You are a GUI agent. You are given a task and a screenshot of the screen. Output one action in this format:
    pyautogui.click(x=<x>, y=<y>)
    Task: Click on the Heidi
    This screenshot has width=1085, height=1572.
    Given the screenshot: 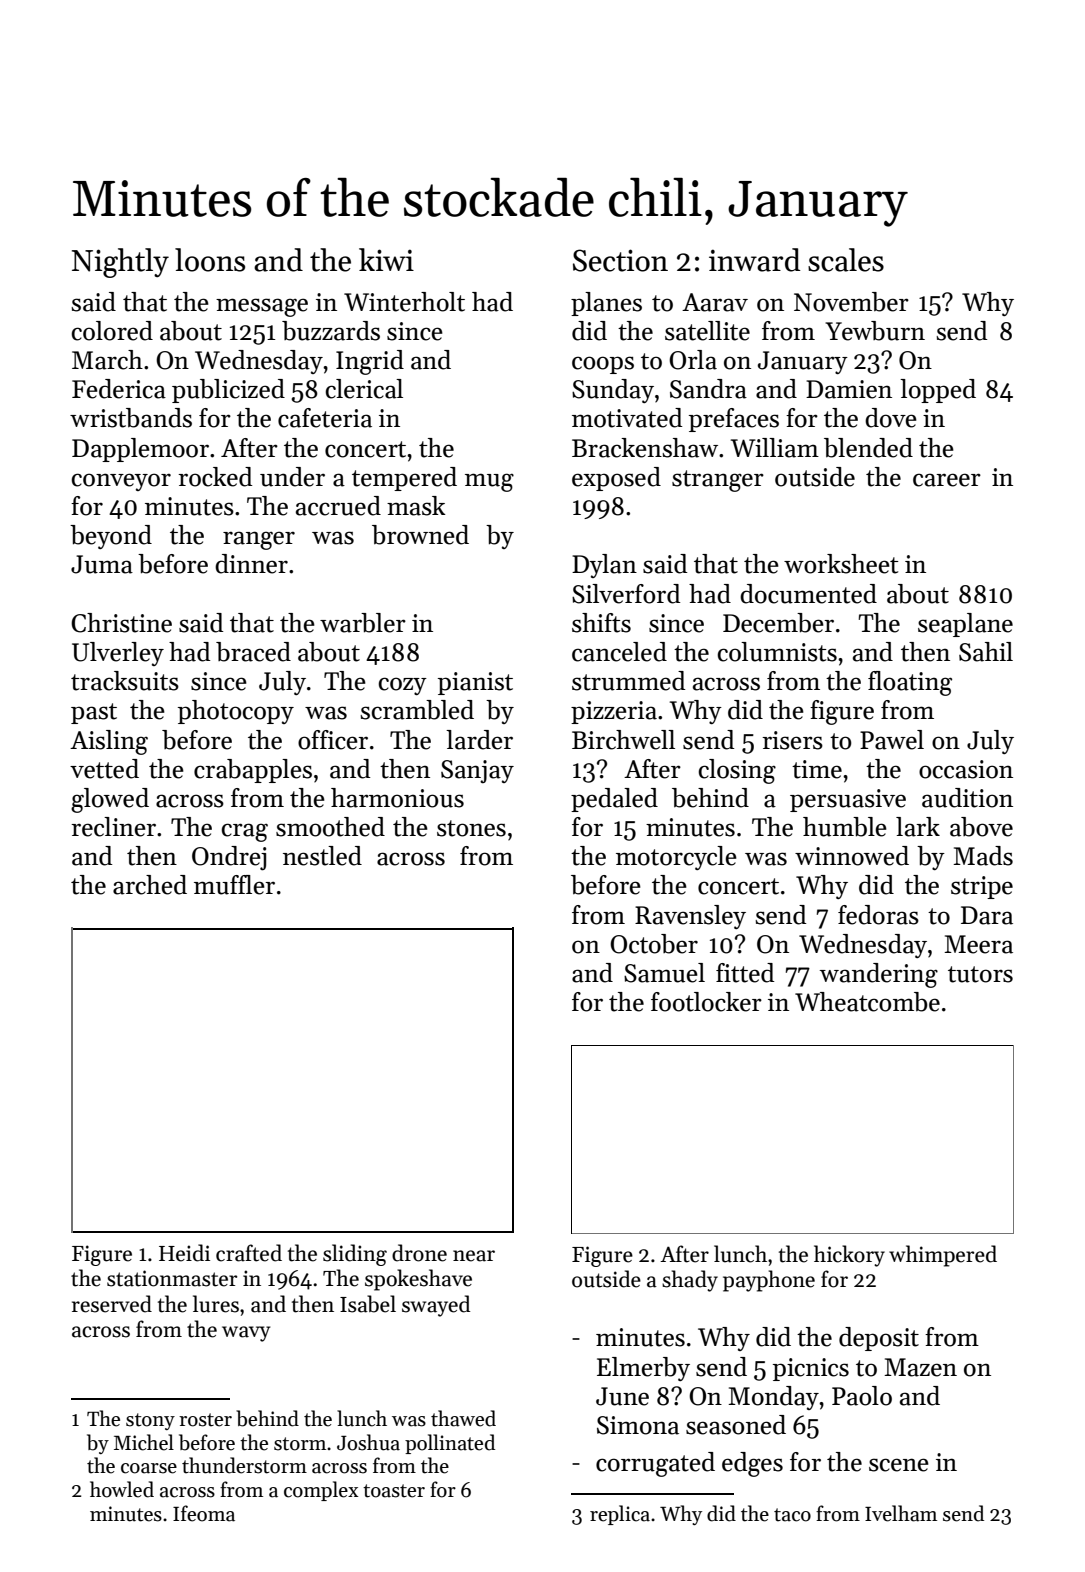 What is the action you would take?
    pyautogui.click(x=184, y=1253)
